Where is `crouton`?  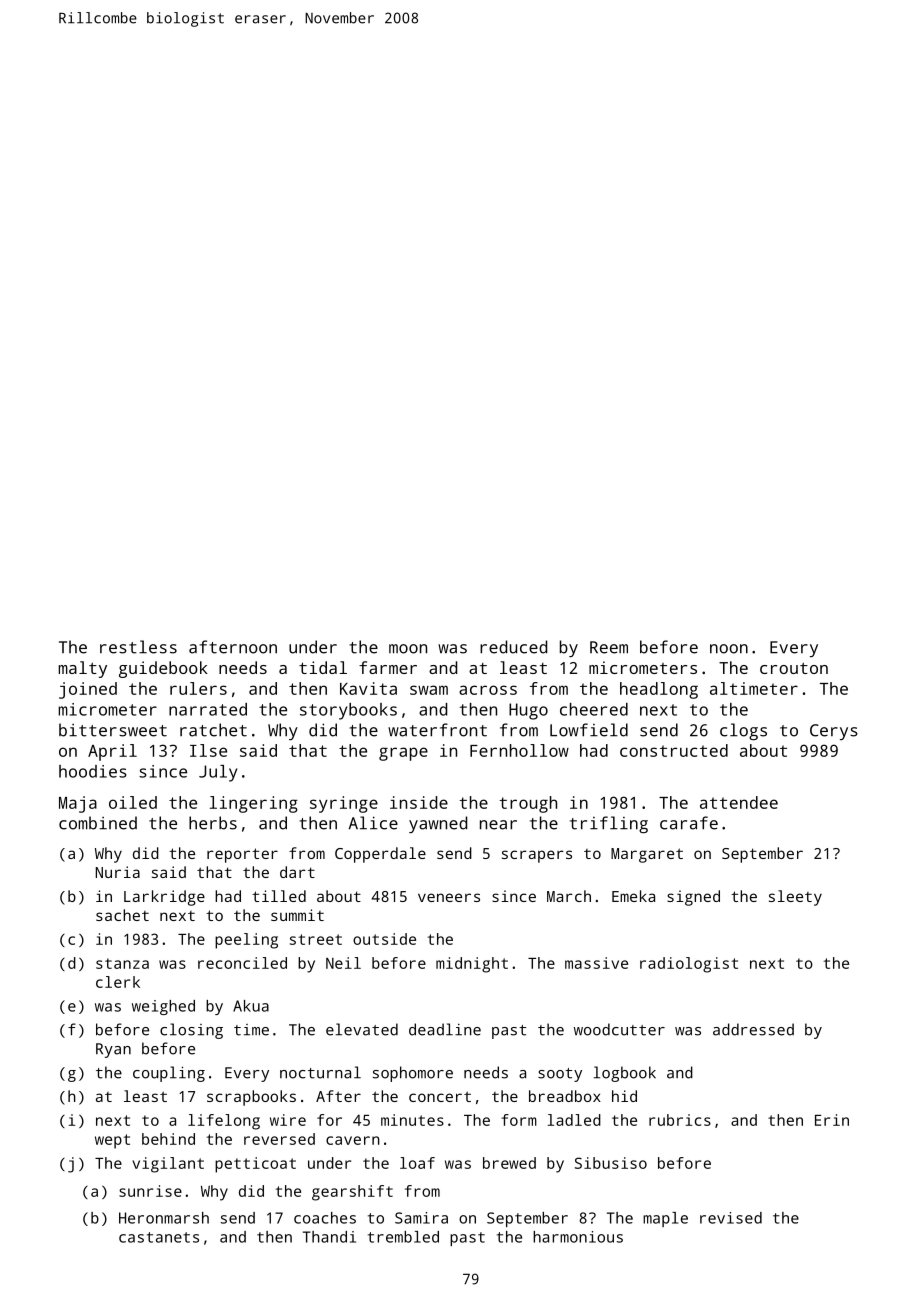
crouton is located at coordinates (794, 668).
